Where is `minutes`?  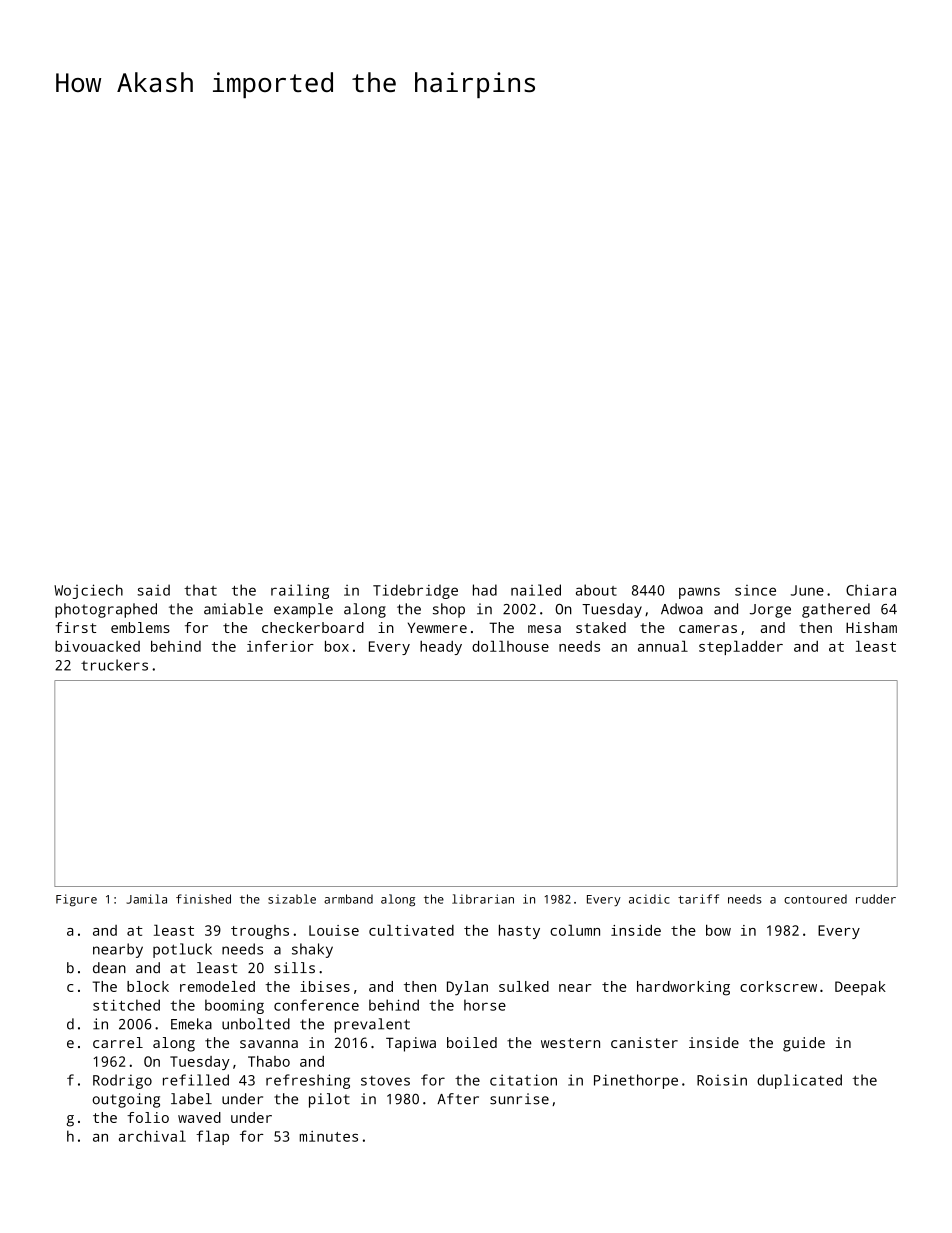
minutes is located at coordinates (329, 1136).
